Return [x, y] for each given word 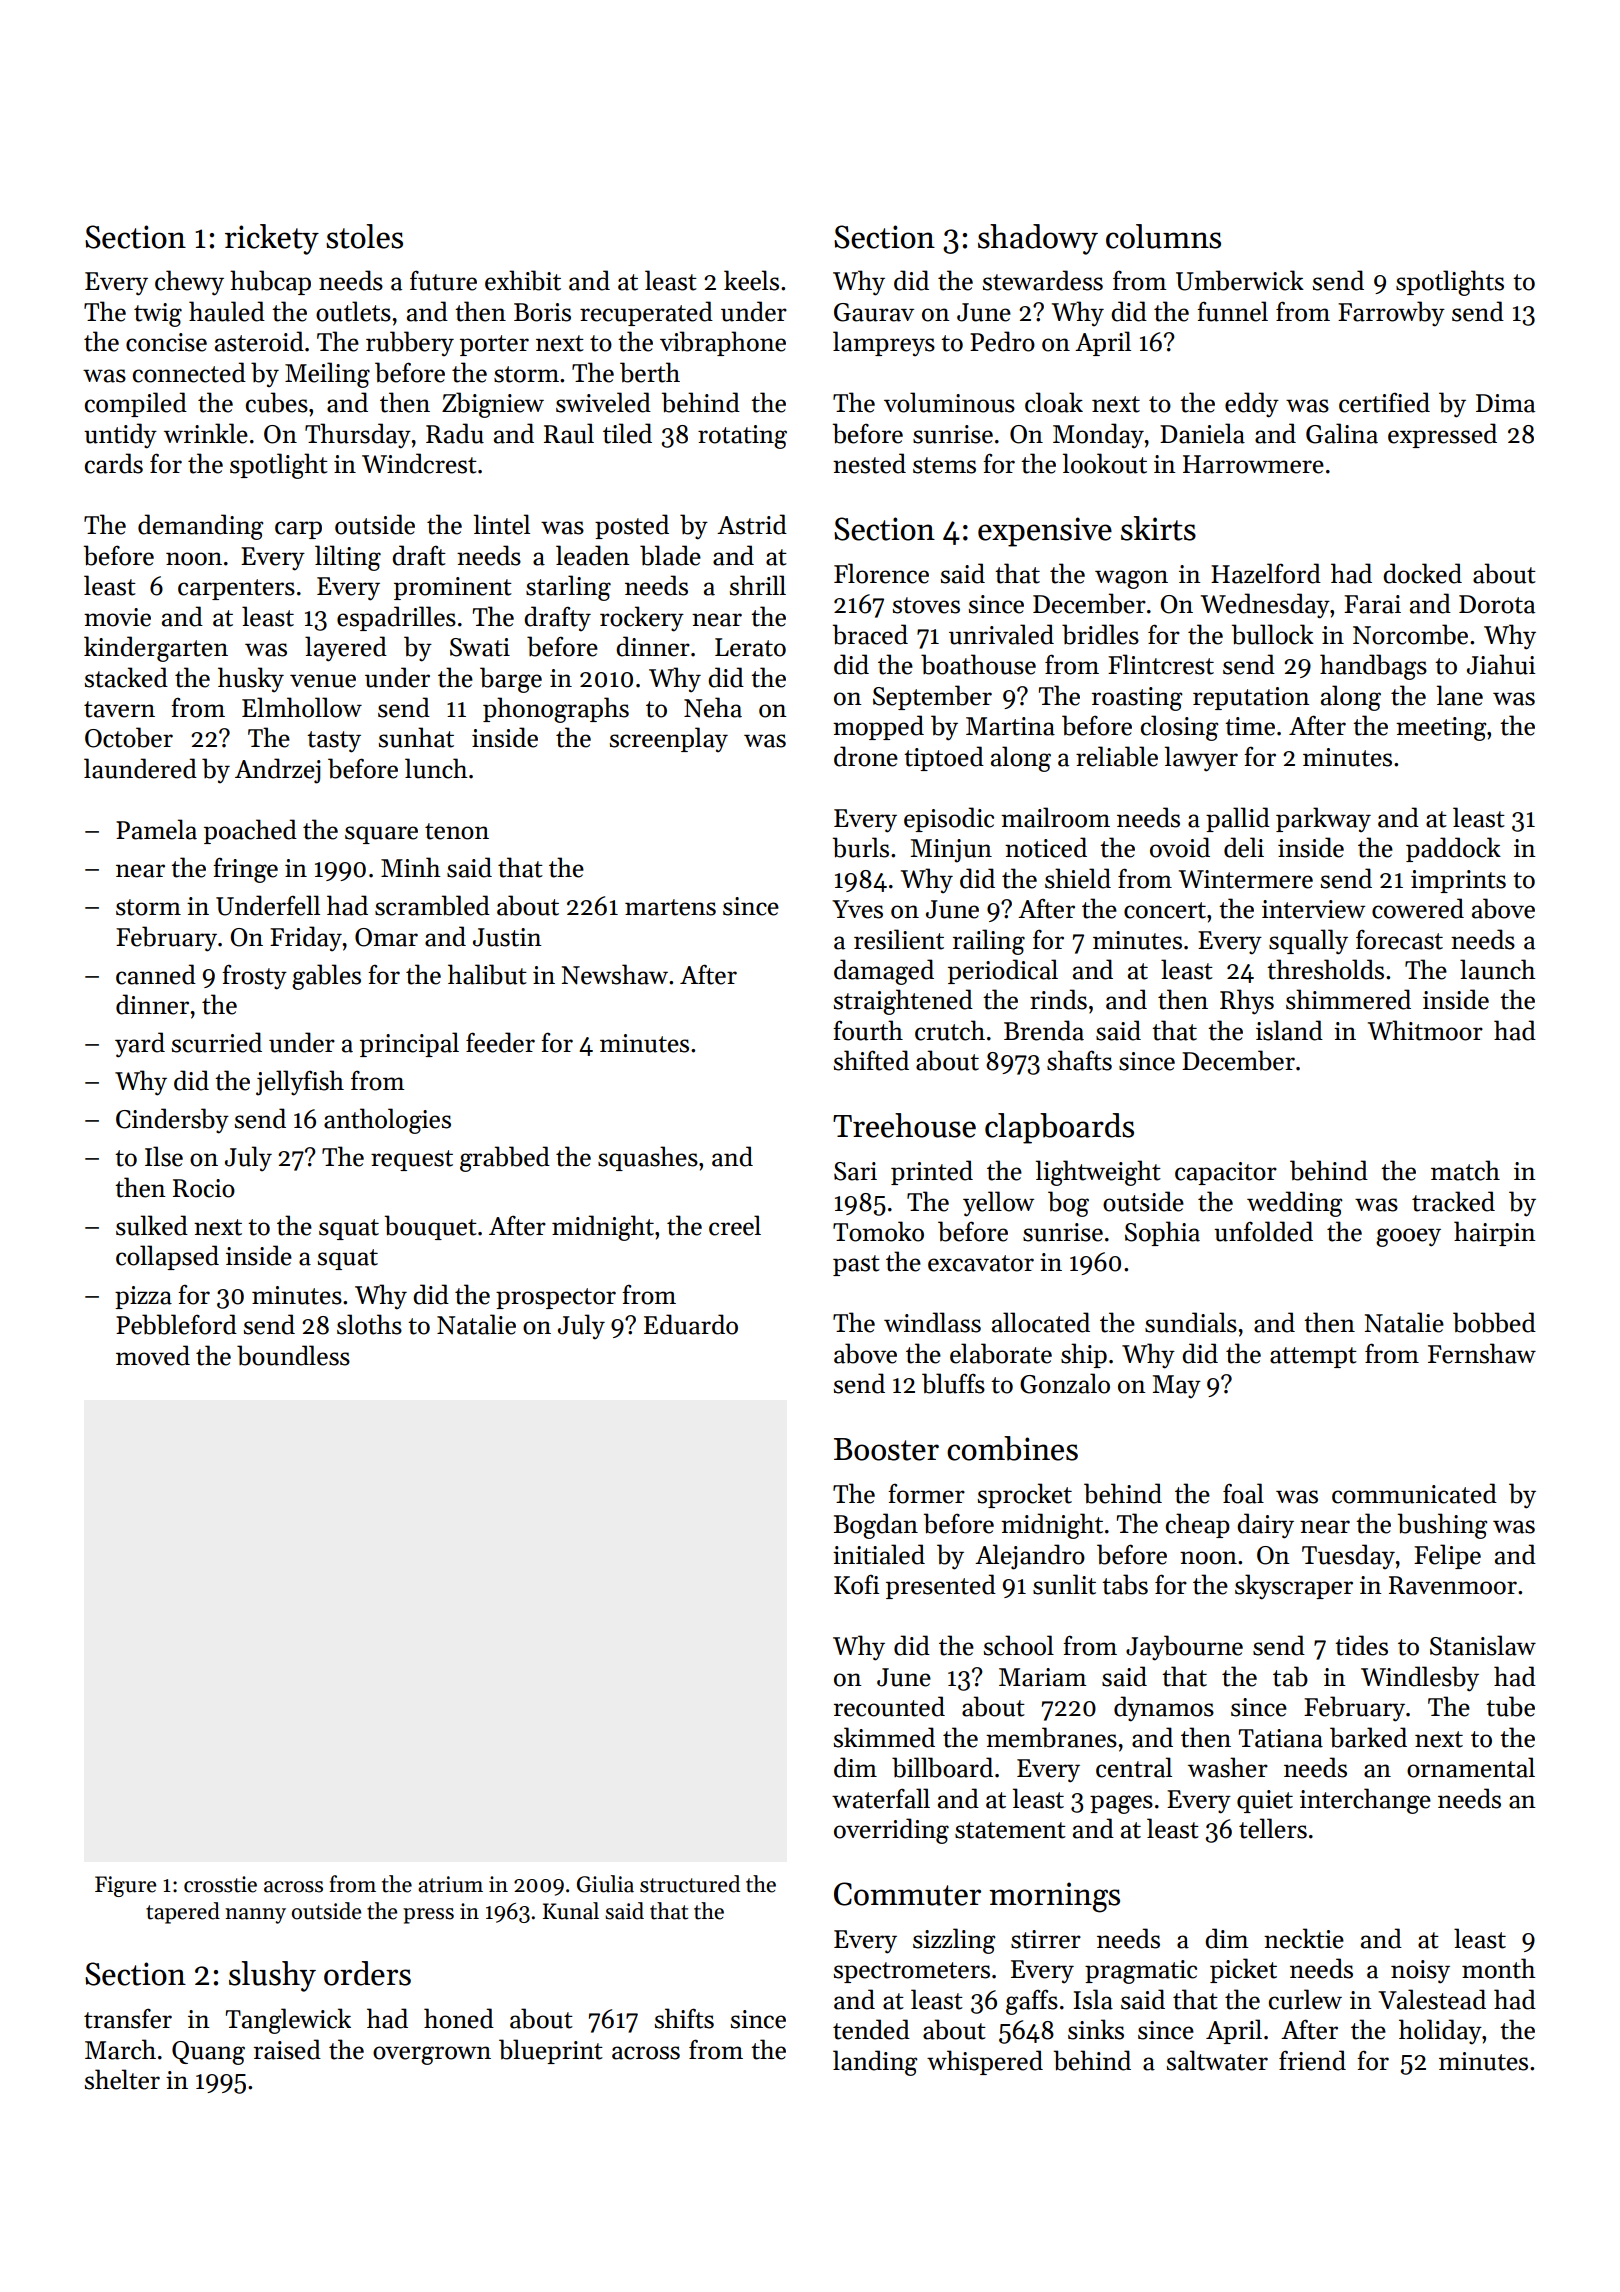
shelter [122, 2079]
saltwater [1217, 2060]
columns [1163, 236]
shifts [684, 2018]
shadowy [1038, 239]
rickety [272, 239]
